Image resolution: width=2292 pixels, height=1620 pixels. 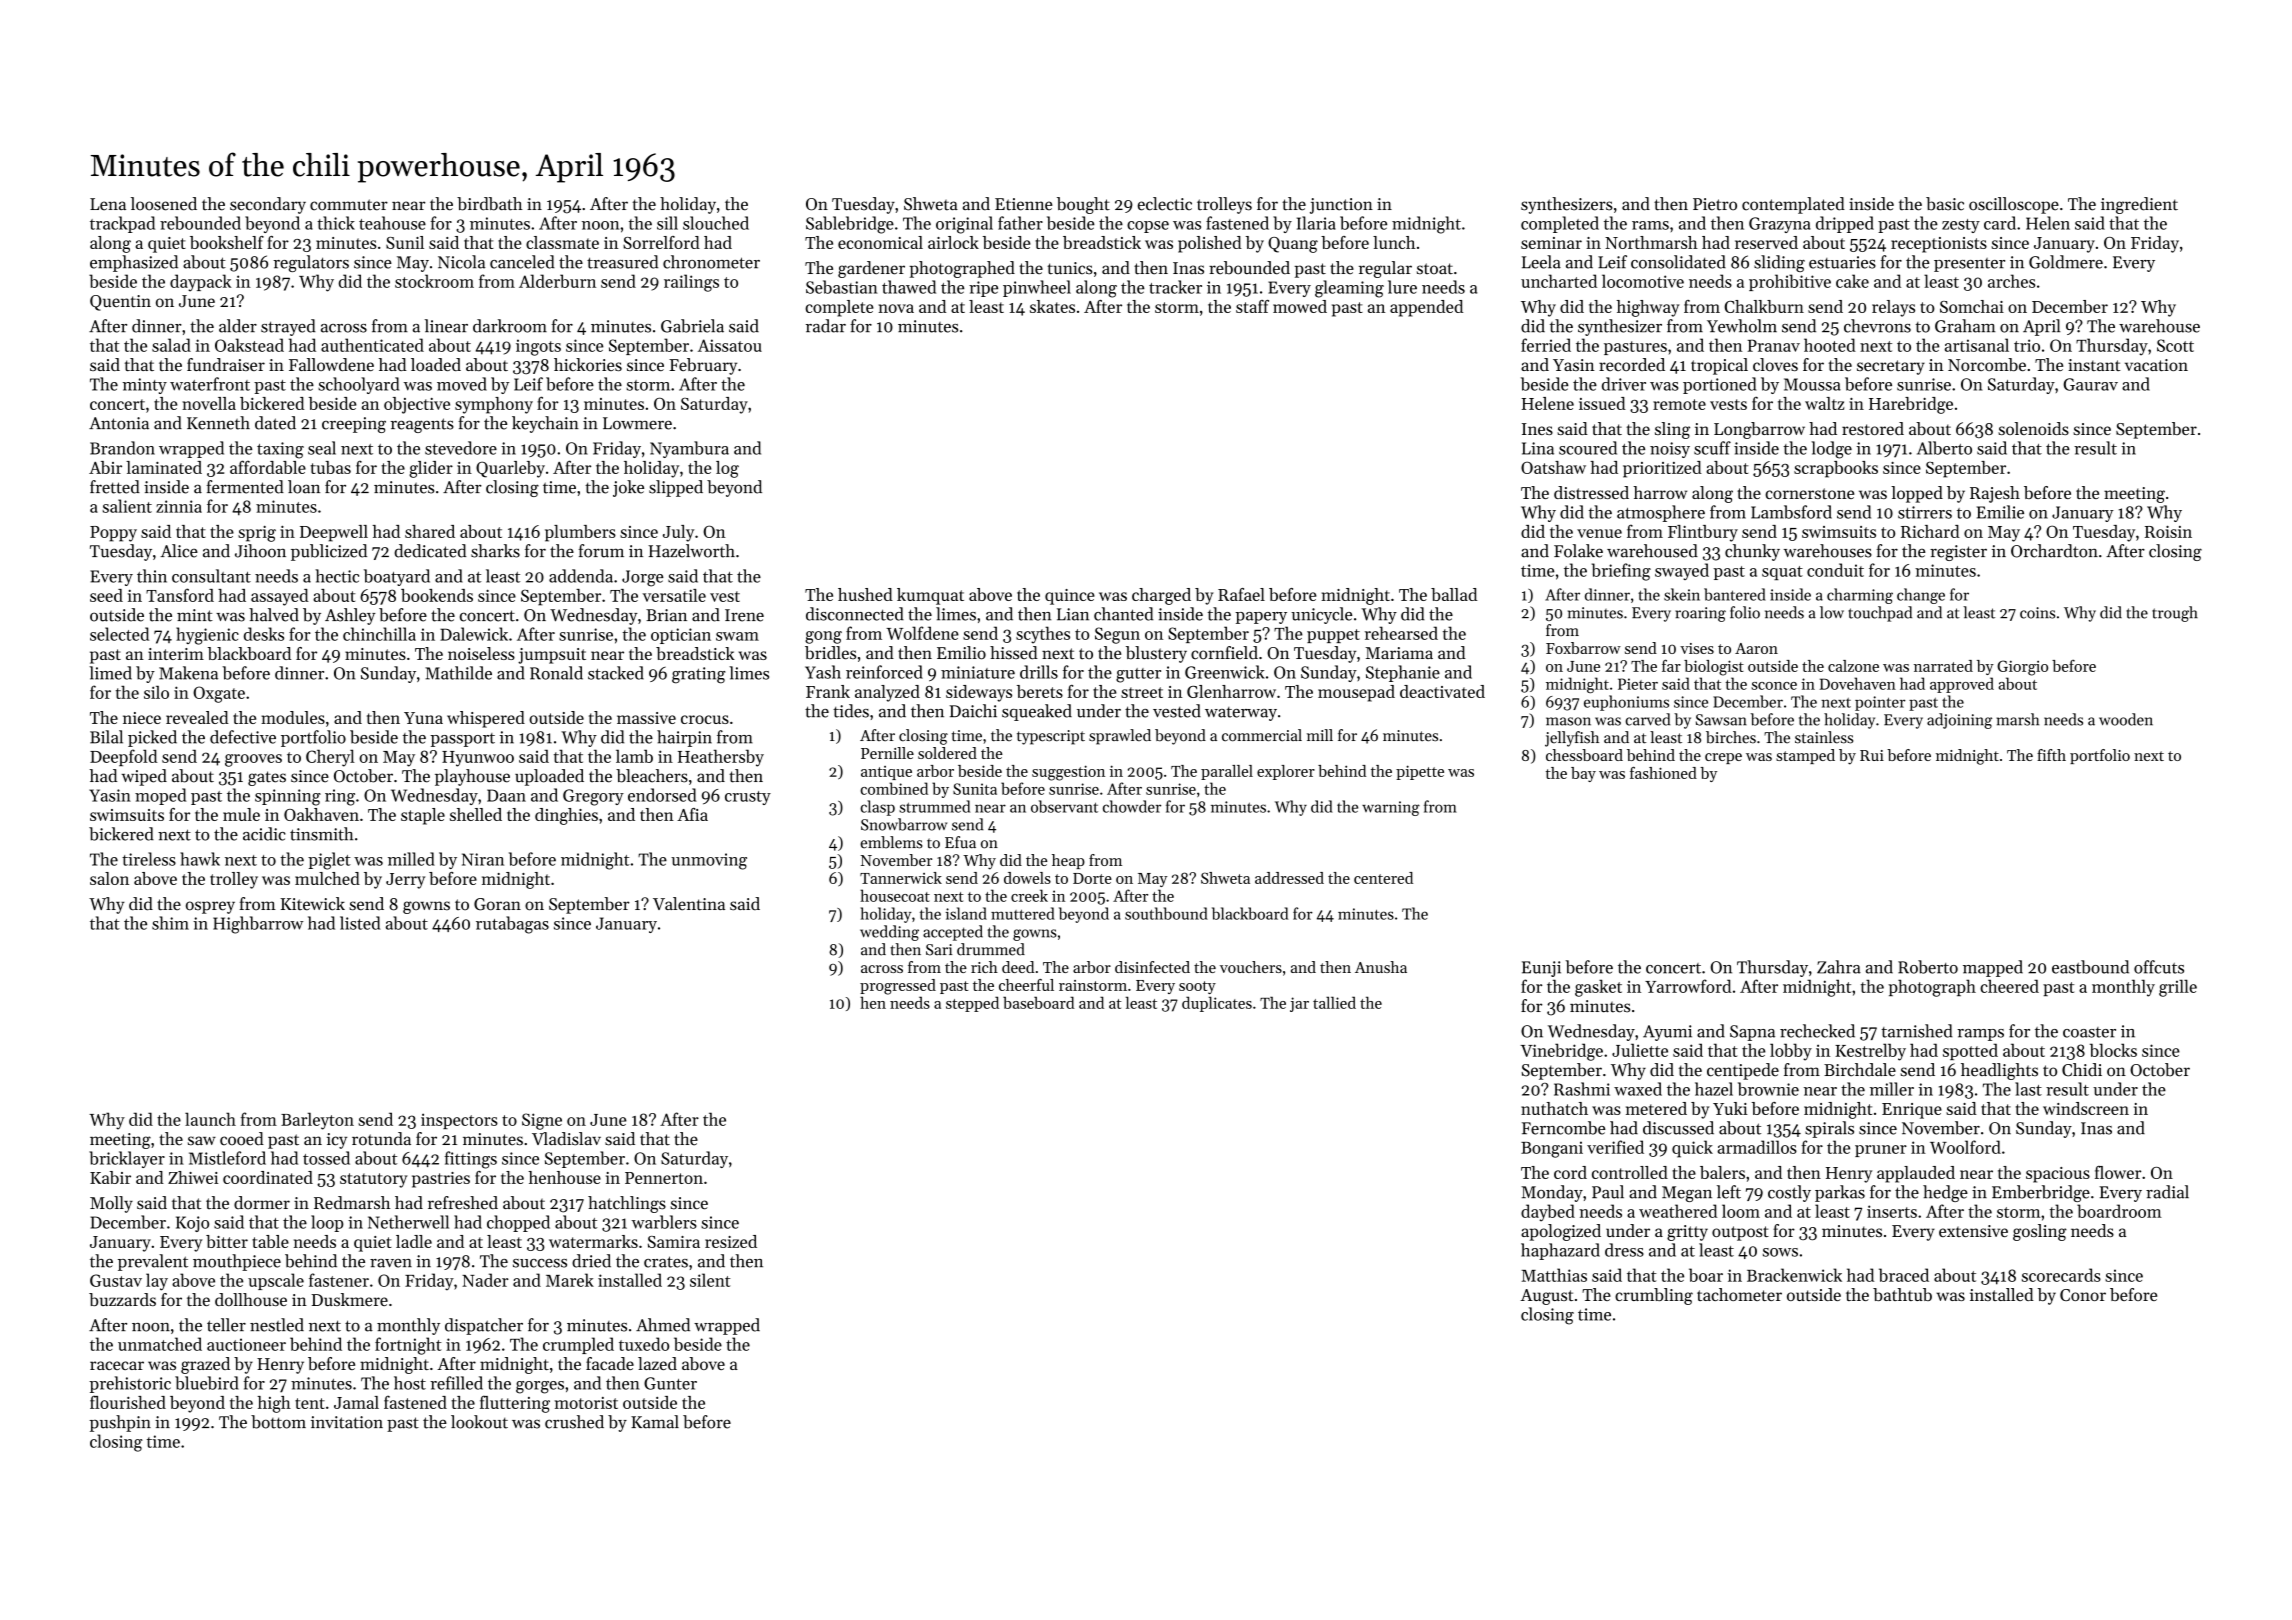 I want to click on Rui, so click(x=1872, y=755).
